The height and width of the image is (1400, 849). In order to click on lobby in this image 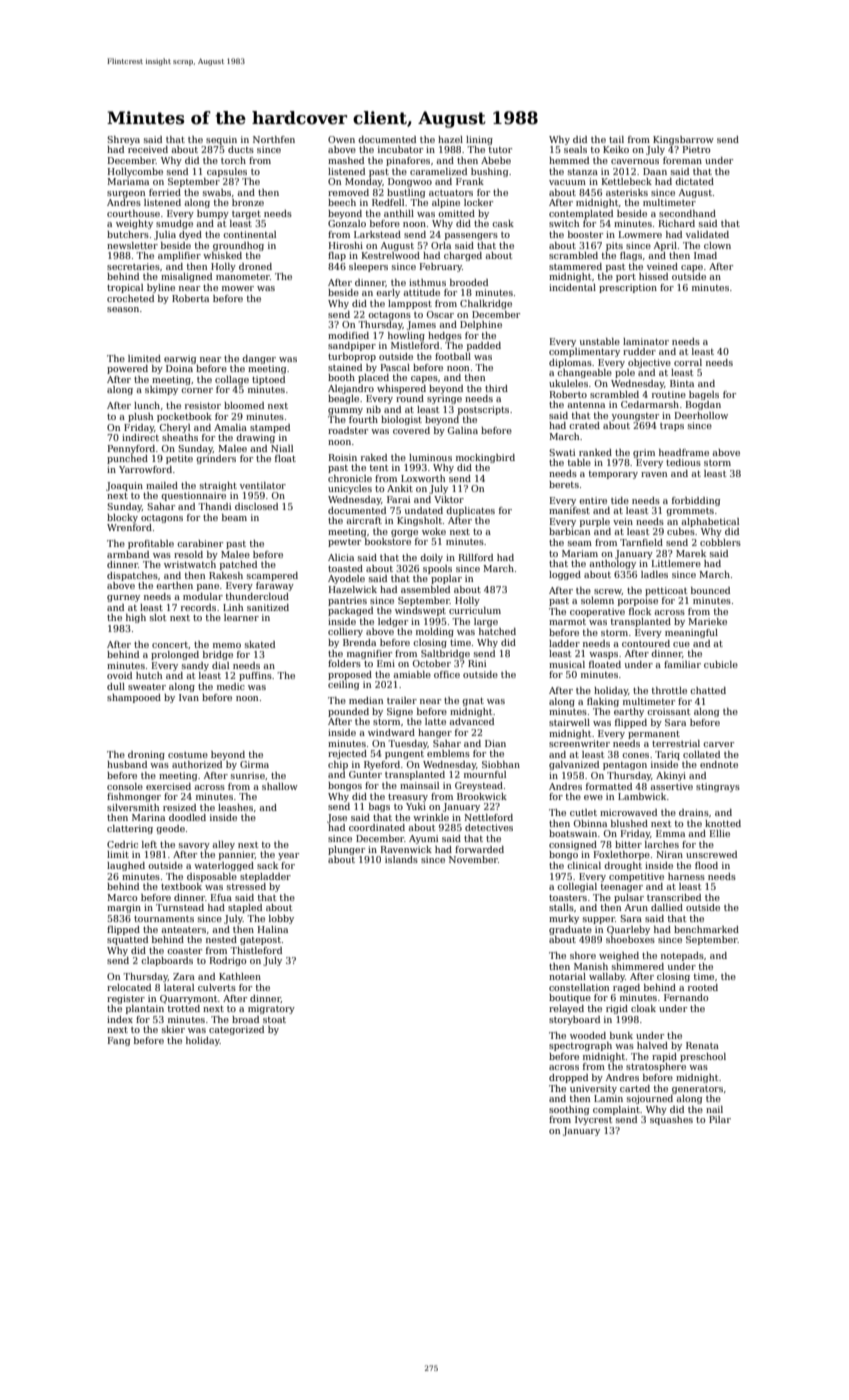, I will do `click(281, 919)`.
